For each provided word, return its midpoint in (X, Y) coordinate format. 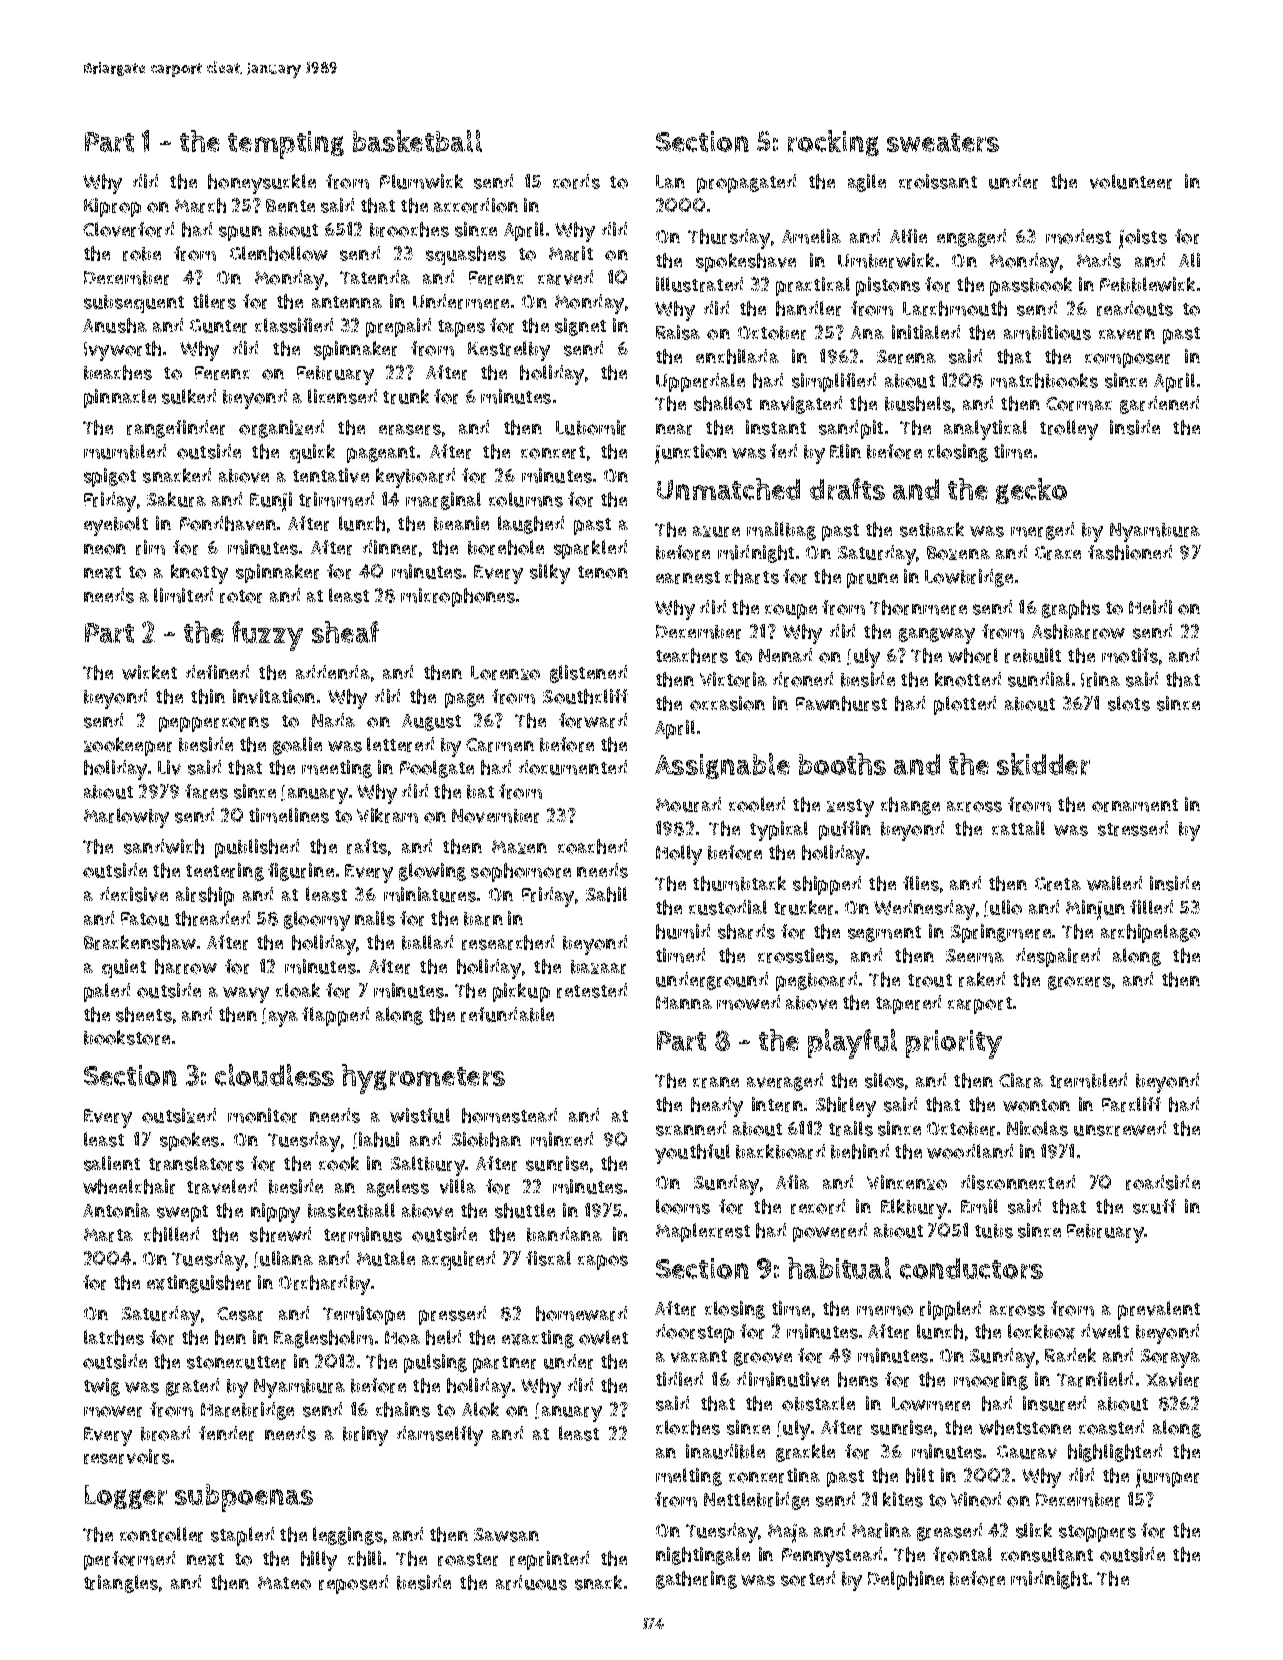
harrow (186, 966)
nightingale (703, 1556)
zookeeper (128, 746)
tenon (603, 572)
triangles (121, 1584)
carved (565, 277)
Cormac (1079, 404)
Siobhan (486, 1139)
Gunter (218, 326)
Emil (979, 1206)
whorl (973, 655)
